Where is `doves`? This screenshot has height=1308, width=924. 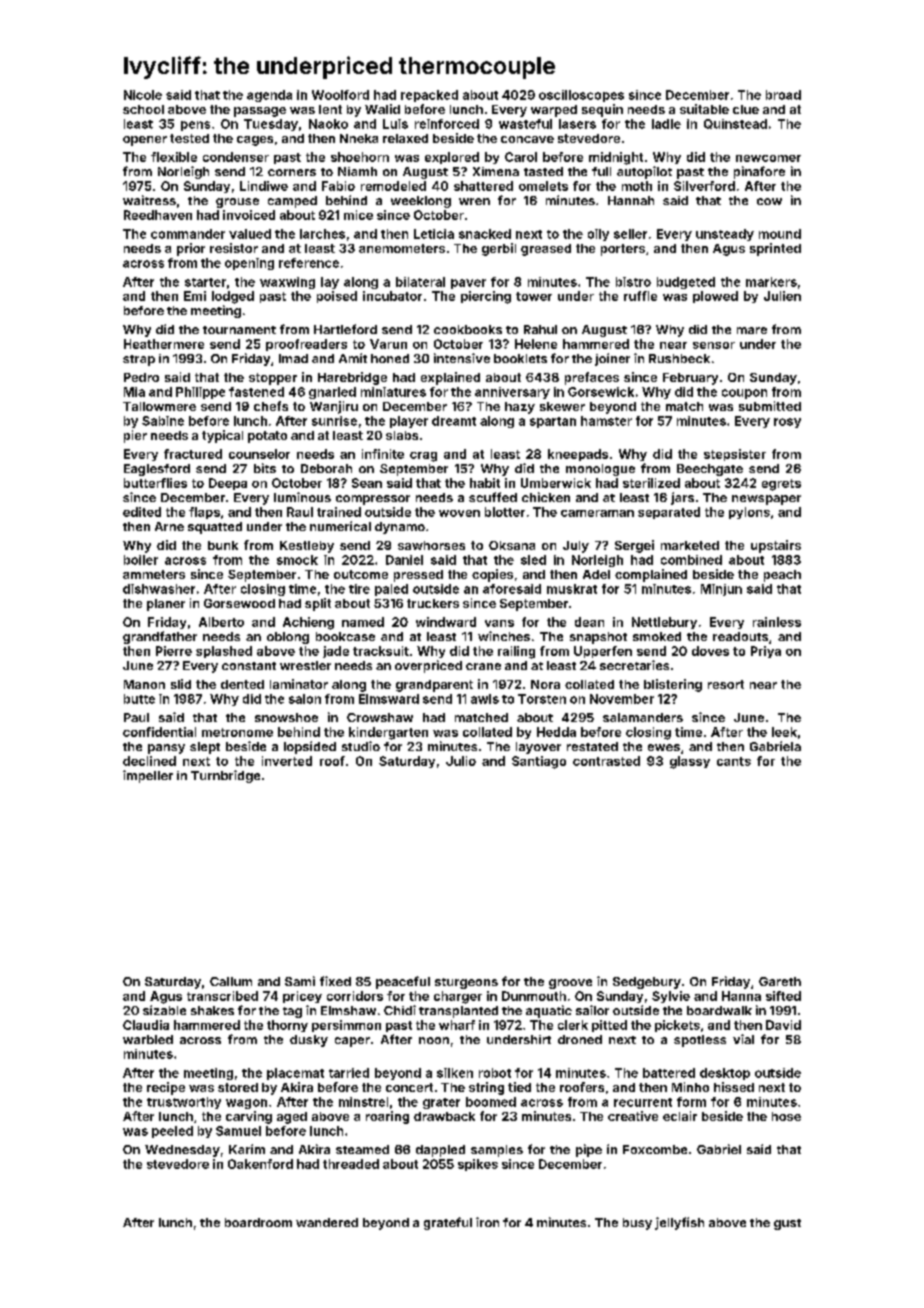
doves is located at coordinates (710, 651).
